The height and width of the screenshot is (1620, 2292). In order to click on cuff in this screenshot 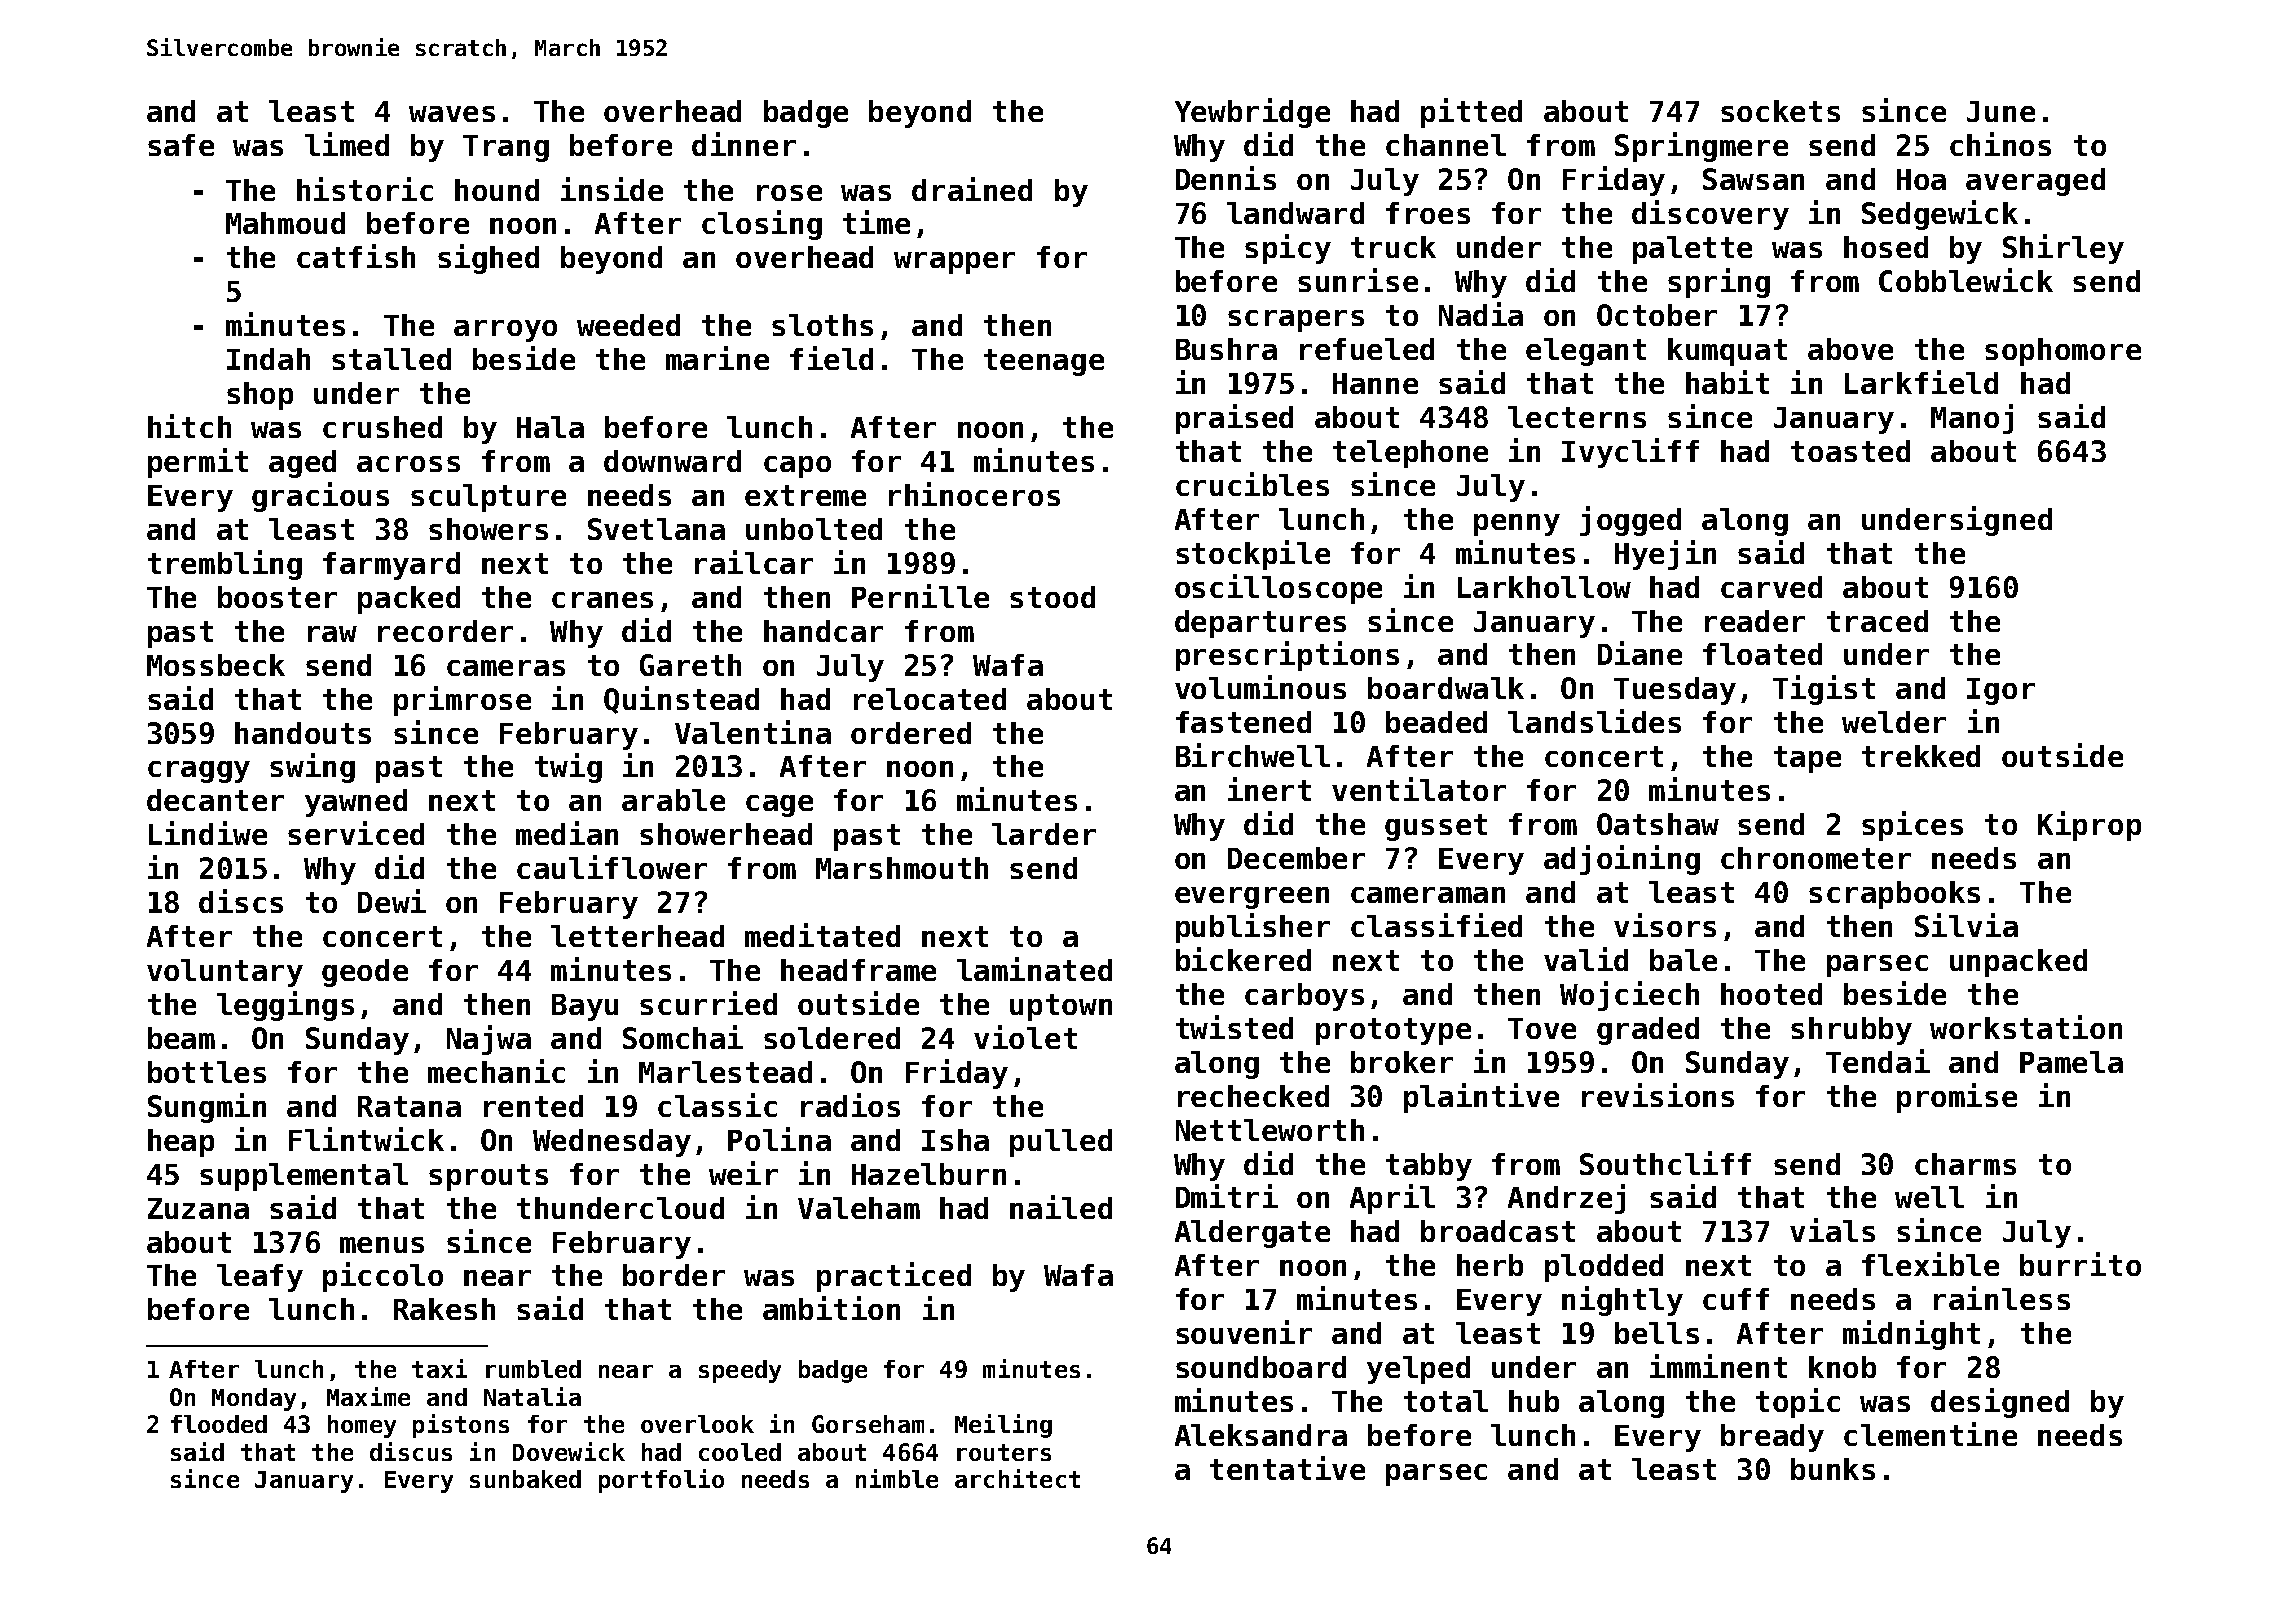, I will do `click(1736, 1299)`.
